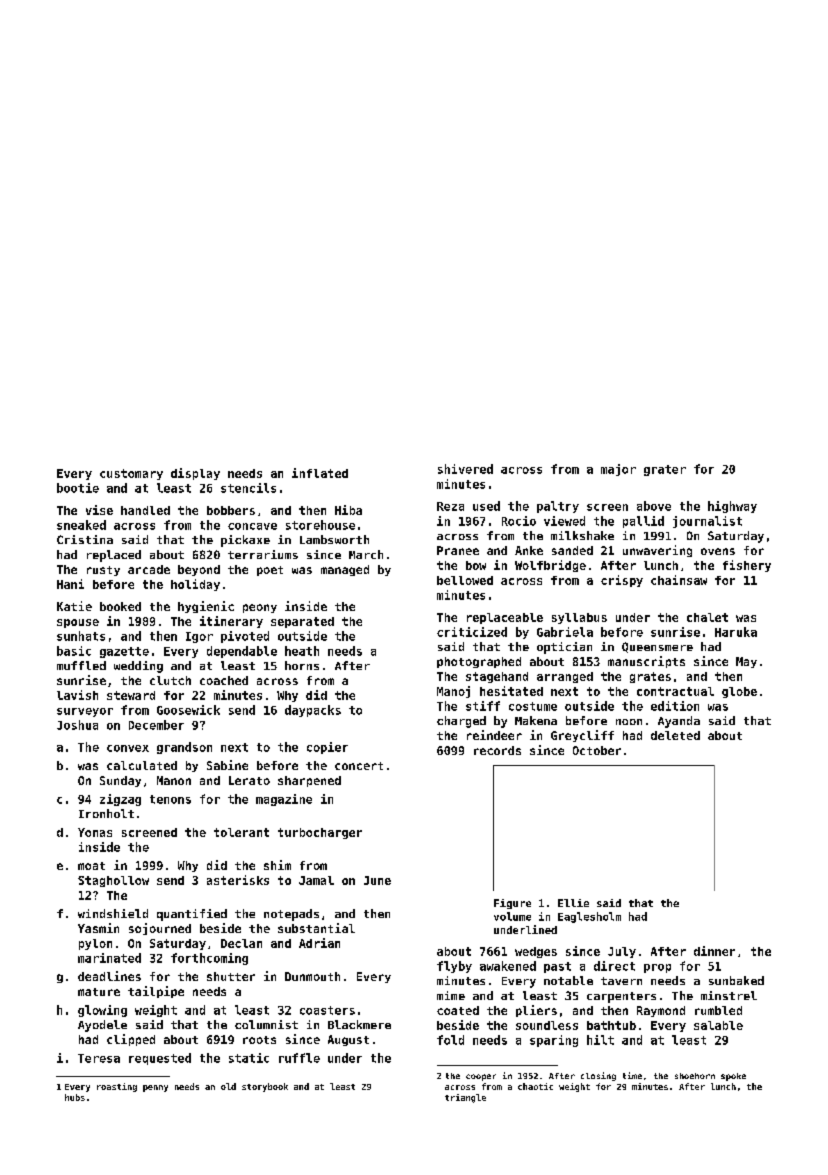 The height and width of the screenshot is (1175, 828). Describe the element at coordinates (450, 1040) in the screenshot. I see `fold` at that location.
